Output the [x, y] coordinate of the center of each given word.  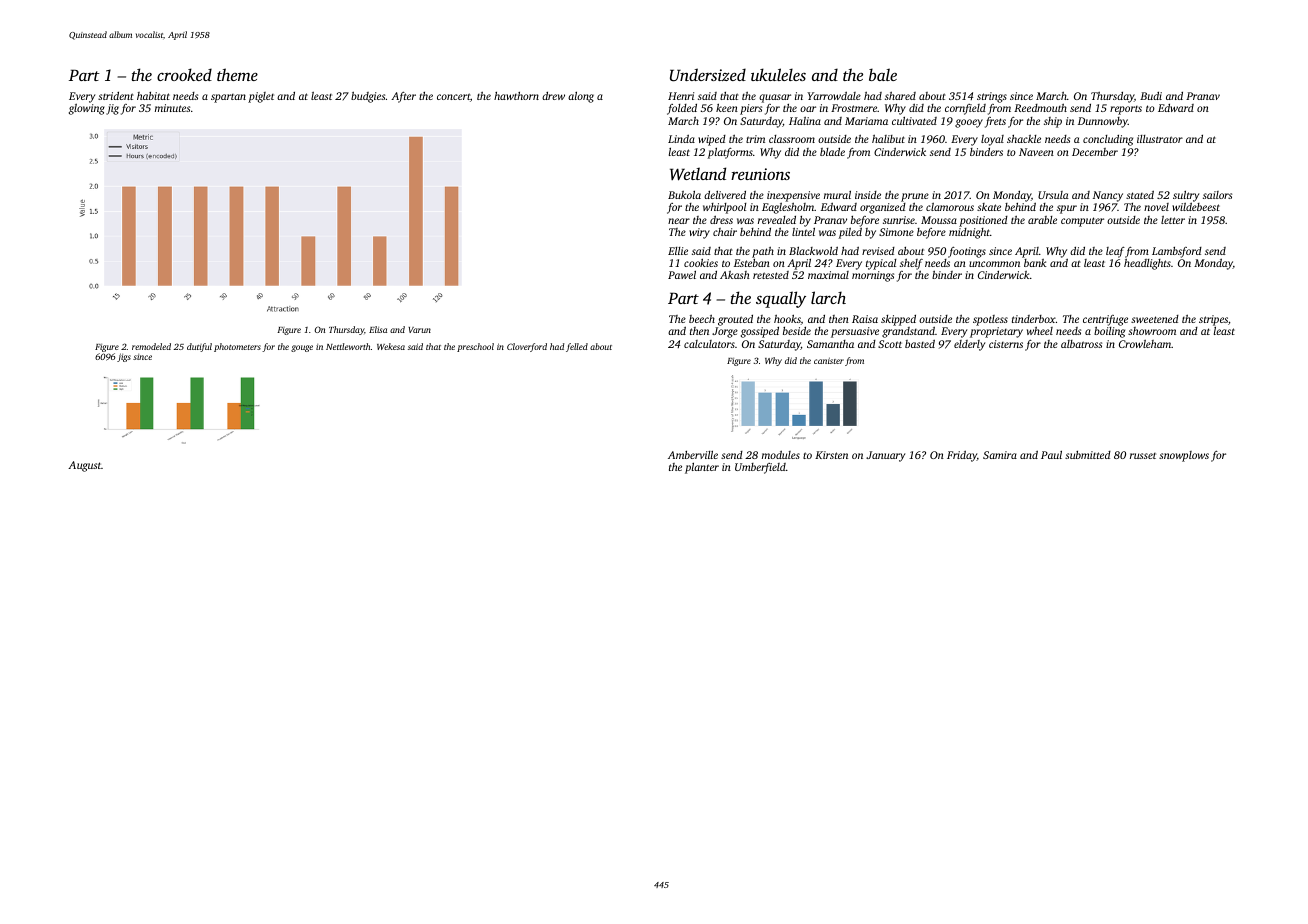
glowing [87, 109]
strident [116, 96]
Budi [1151, 96]
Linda [681, 138]
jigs [124, 357]
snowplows [1184, 456]
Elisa [378, 329]
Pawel [682, 275]
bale [883, 74]
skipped [898, 320]
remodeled [151, 346]
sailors [1217, 195]
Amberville [693, 455]
